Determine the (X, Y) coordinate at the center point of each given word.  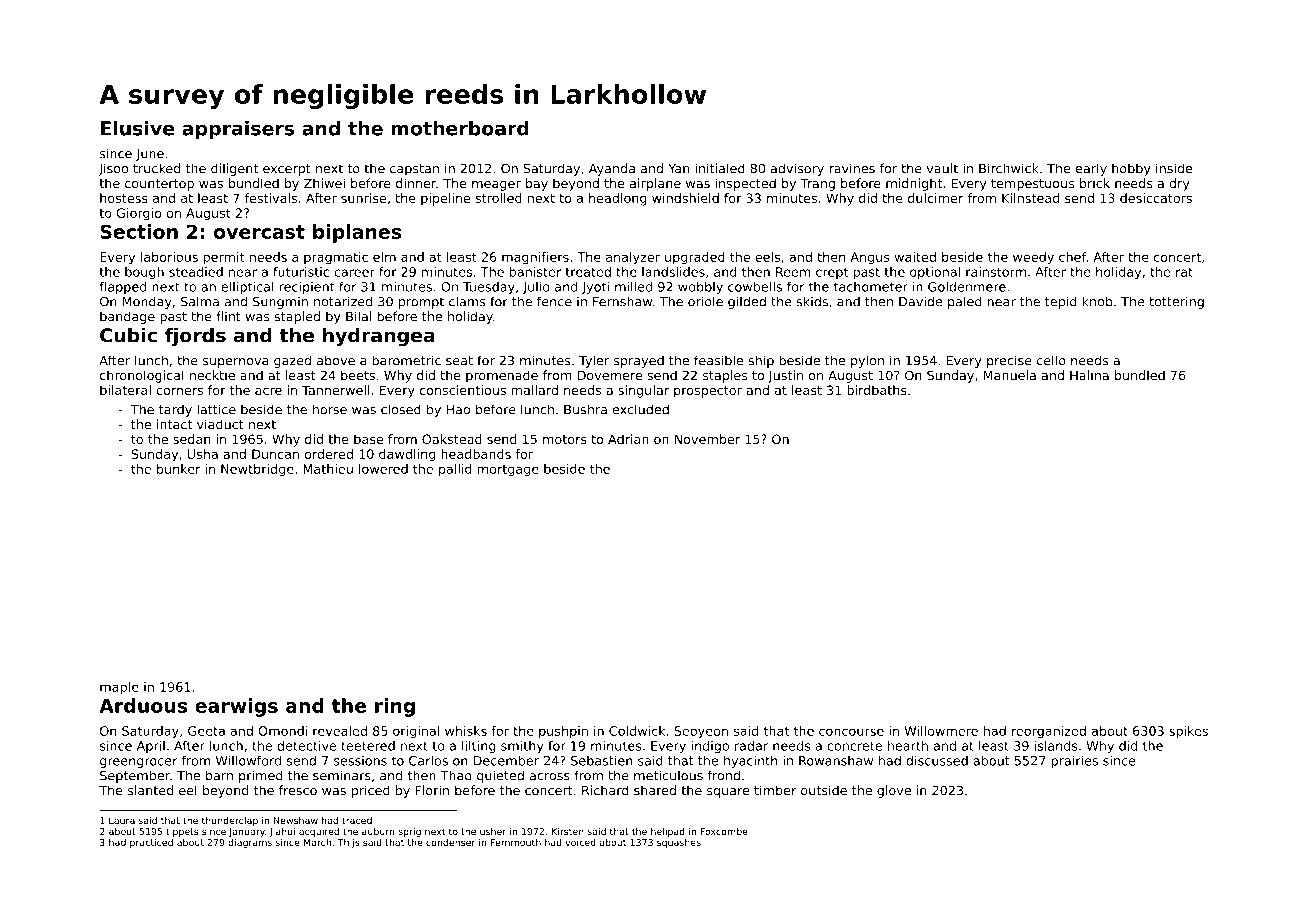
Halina (1089, 375)
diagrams (250, 843)
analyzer (633, 258)
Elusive (137, 128)
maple (119, 688)
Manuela (1010, 375)
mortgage (508, 471)
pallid (455, 470)
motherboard (460, 128)
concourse (851, 732)
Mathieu (328, 469)
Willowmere (941, 731)
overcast (259, 232)
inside (1174, 168)
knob (1097, 301)
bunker (178, 469)
